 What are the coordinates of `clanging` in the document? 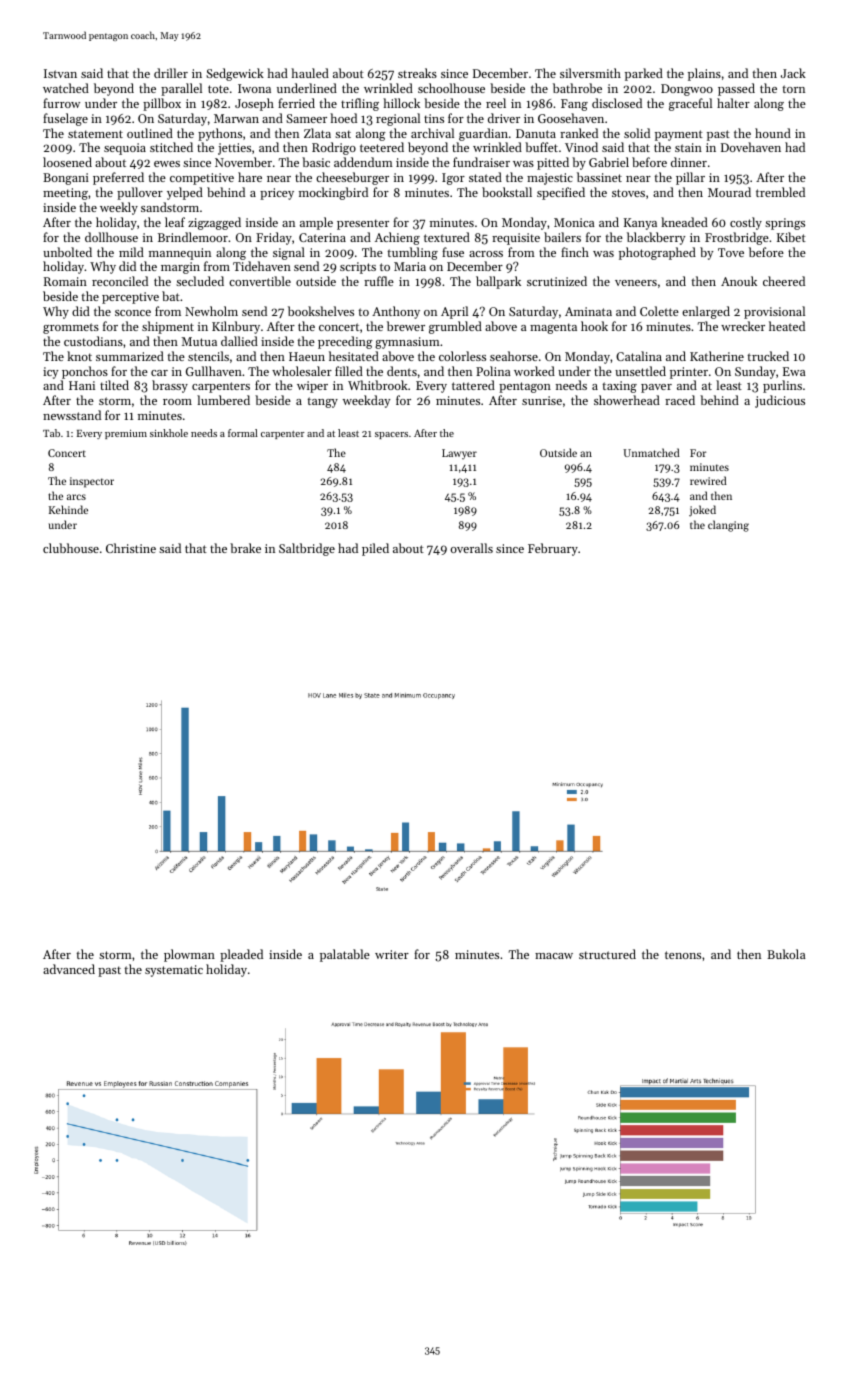 It's located at (728, 526).
